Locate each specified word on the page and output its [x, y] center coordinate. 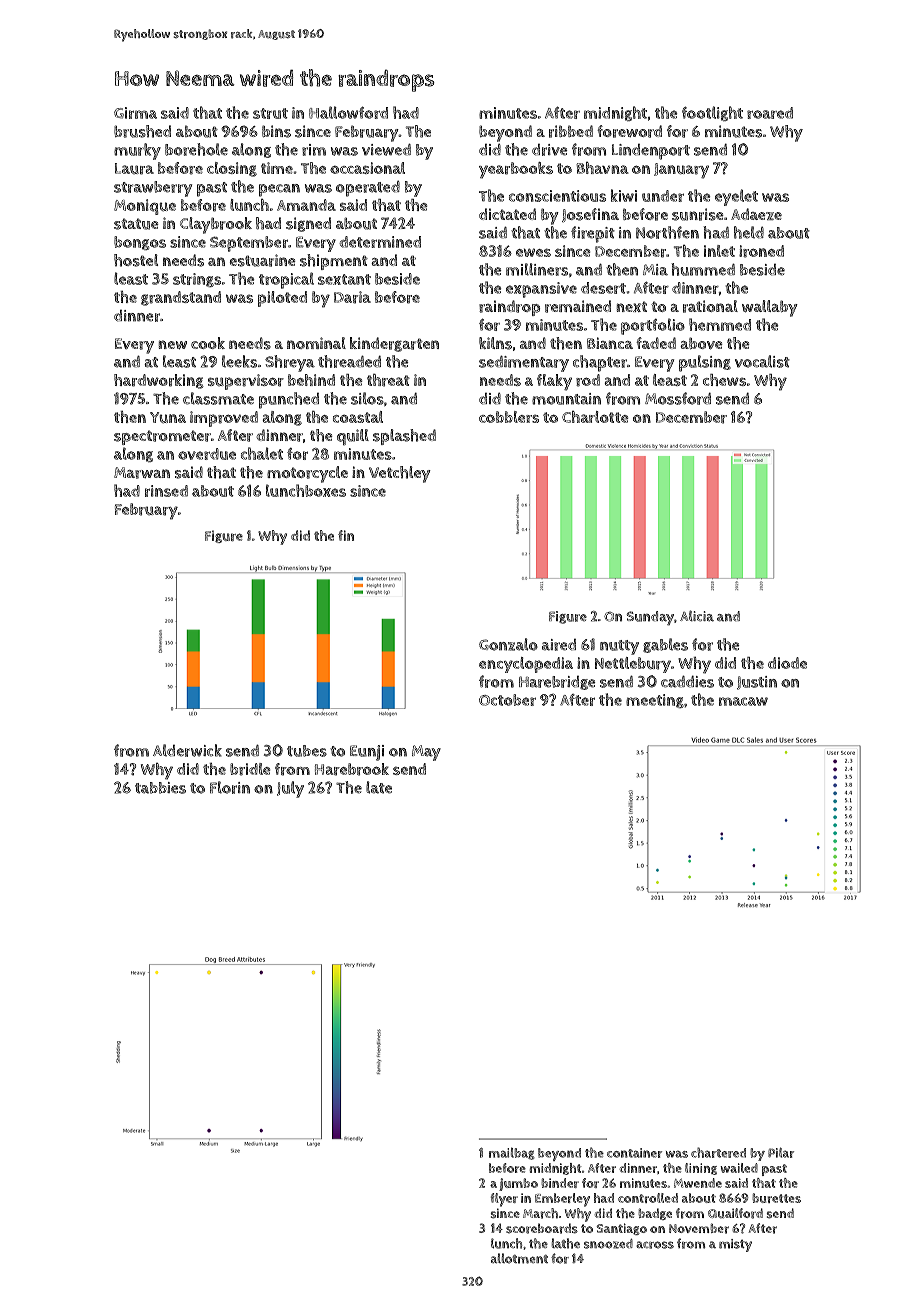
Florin [230, 787]
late [379, 787]
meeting [655, 701]
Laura [134, 169]
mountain [566, 399]
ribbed [571, 131]
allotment [519, 1258]
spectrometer [162, 437]
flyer [504, 1200]
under [663, 196]
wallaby [770, 308]
